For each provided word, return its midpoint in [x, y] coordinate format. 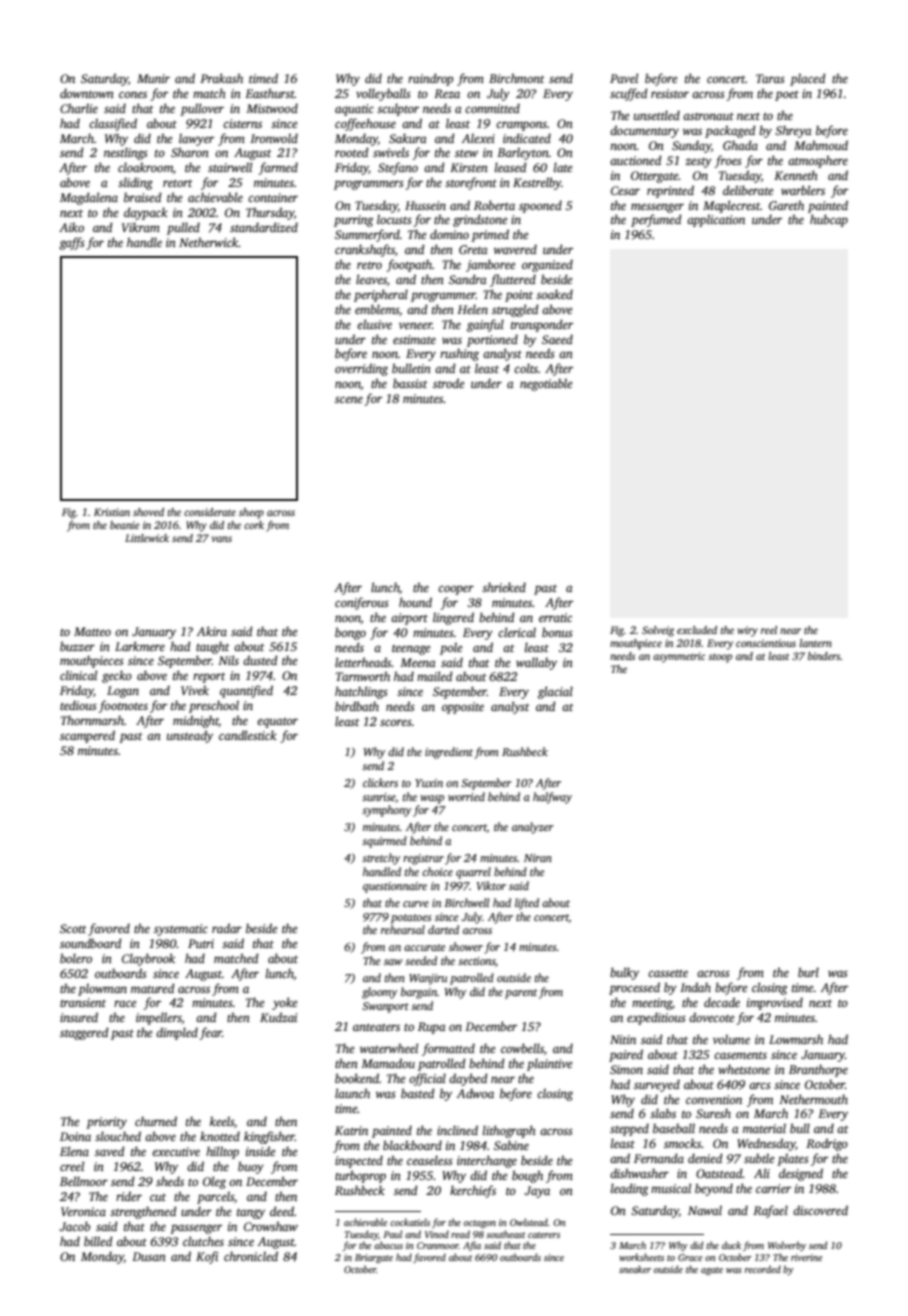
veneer [415, 325]
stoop [720, 658]
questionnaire [395, 887]
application [716, 220]
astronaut [708, 116]
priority [106, 1123]
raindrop [430, 79]
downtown [87, 93]
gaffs [72, 243]
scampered [87, 736]
